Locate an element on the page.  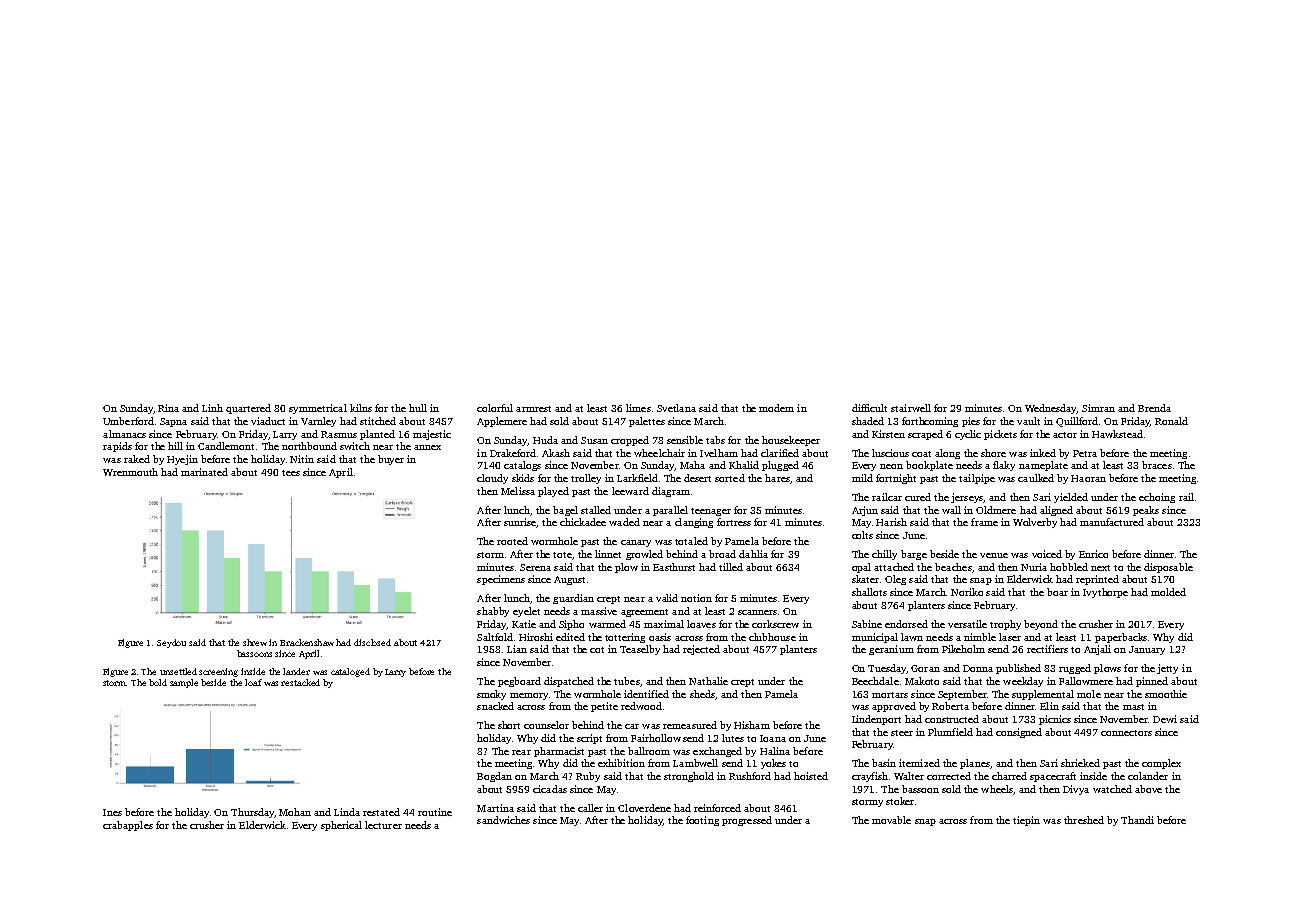
Mohan is located at coordinates (295, 812).
